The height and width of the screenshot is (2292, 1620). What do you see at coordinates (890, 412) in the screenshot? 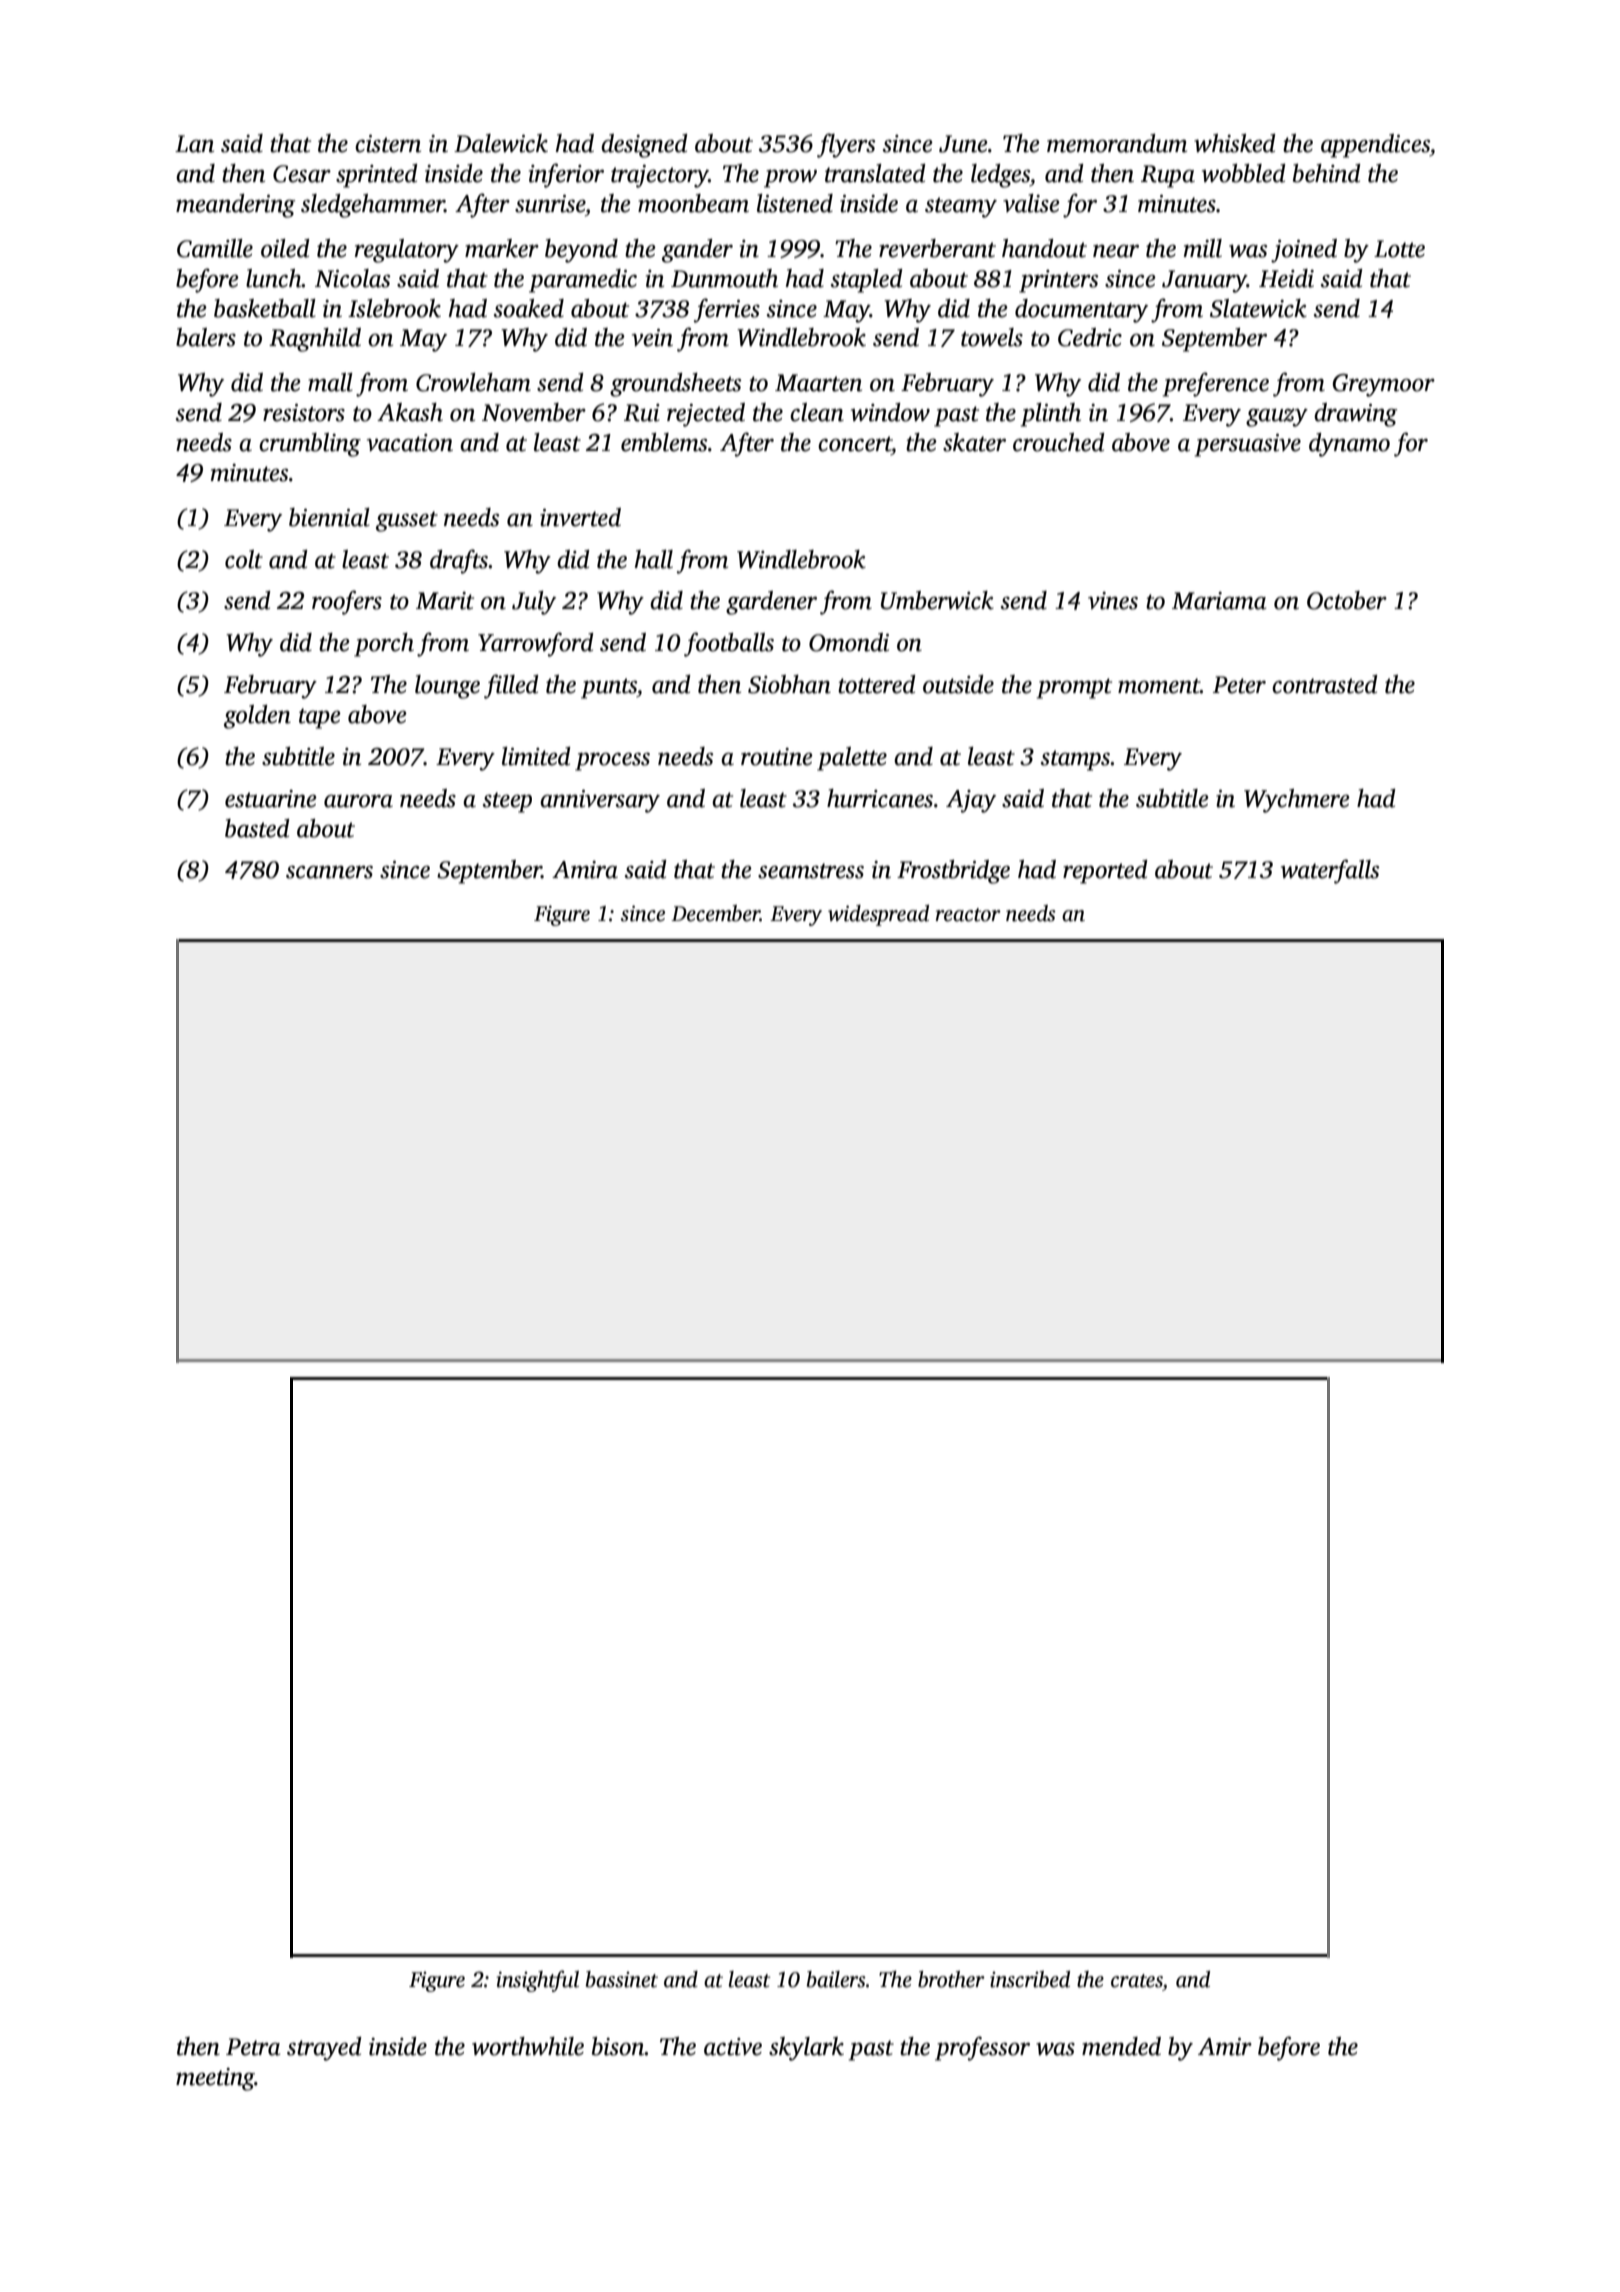
I see `window` at bounding box center [890, 412].
